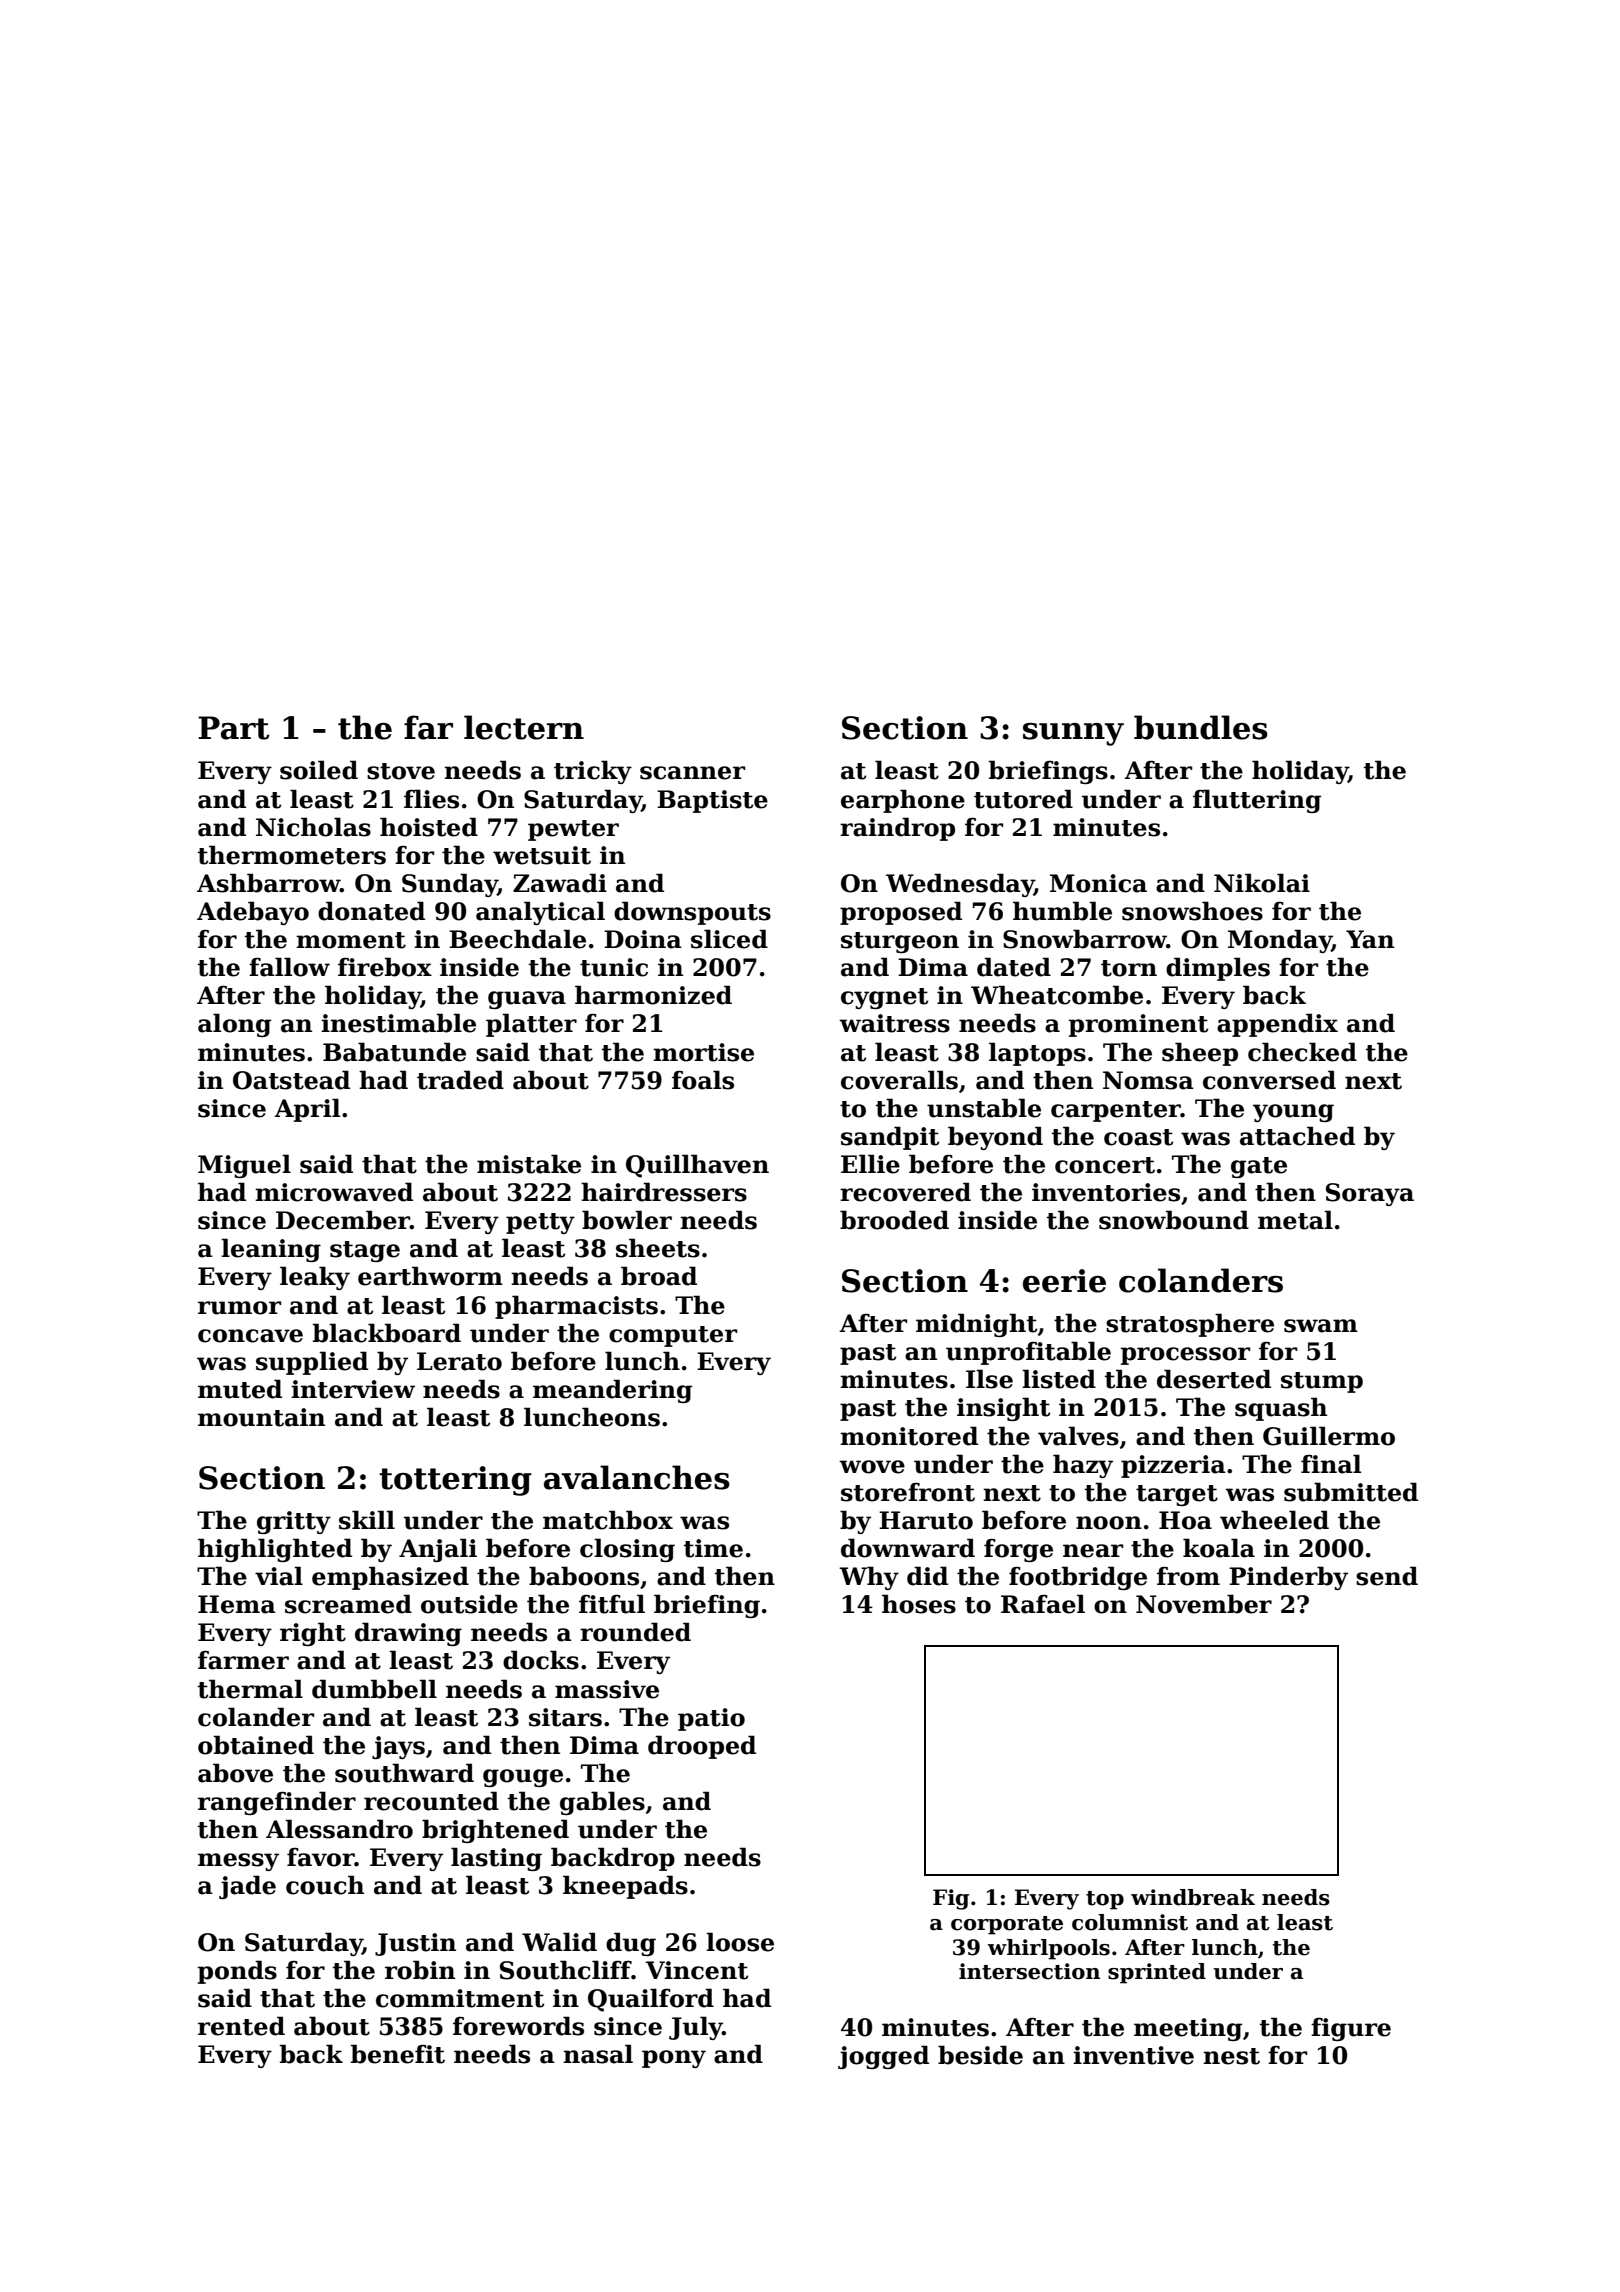  Describe the element at coordinates (429, 827) in the screenshot. I see `hoisted` at that location.
